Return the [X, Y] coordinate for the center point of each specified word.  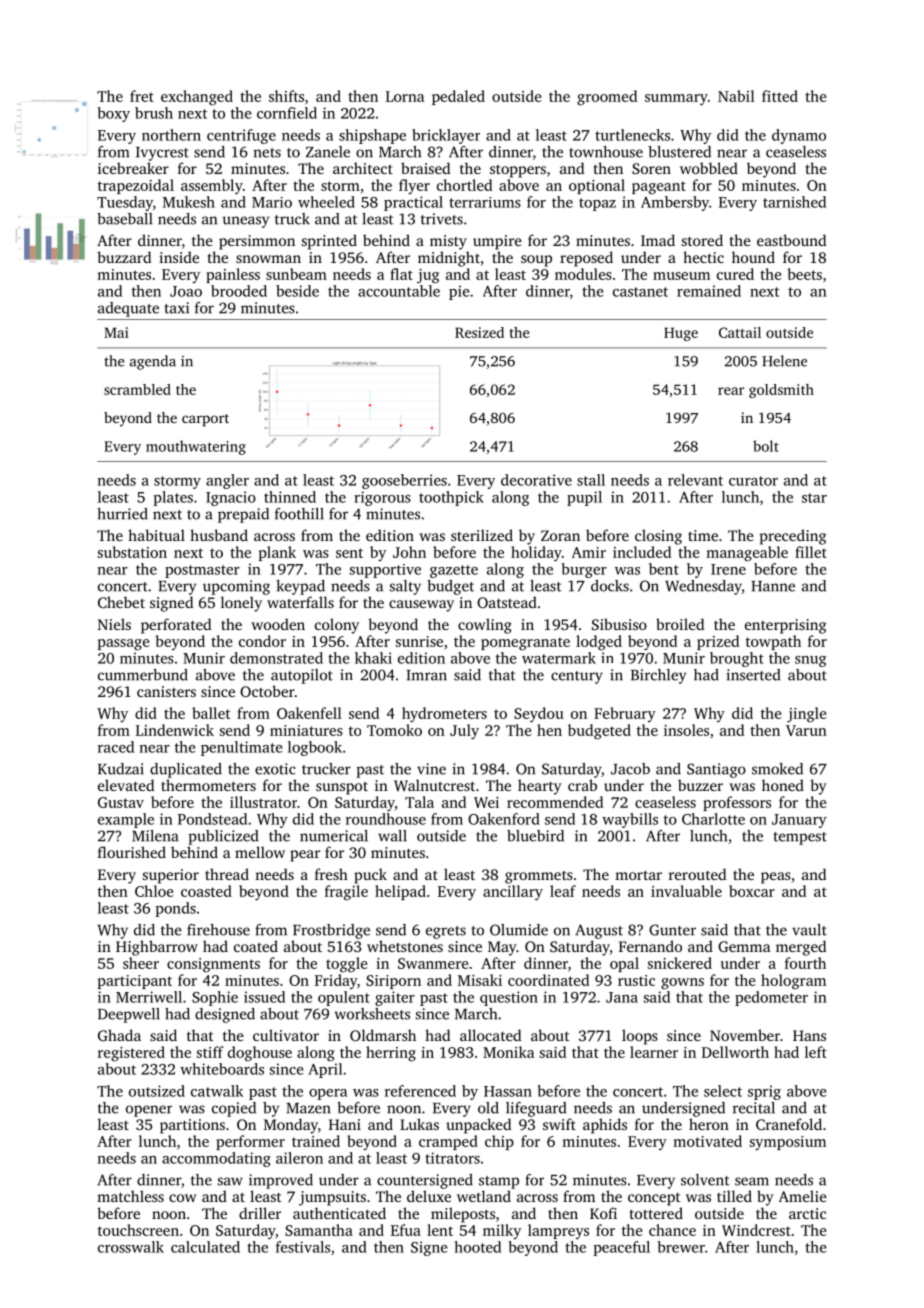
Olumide [519, 930]
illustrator [263, 802]
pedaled [458, 97]
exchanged [197, 98]
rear [731, 391]
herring [391, 1054]
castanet [640, 292]
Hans [809, 1035]
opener [149, 1111]
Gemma [744, 946]
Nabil [736, 96]
